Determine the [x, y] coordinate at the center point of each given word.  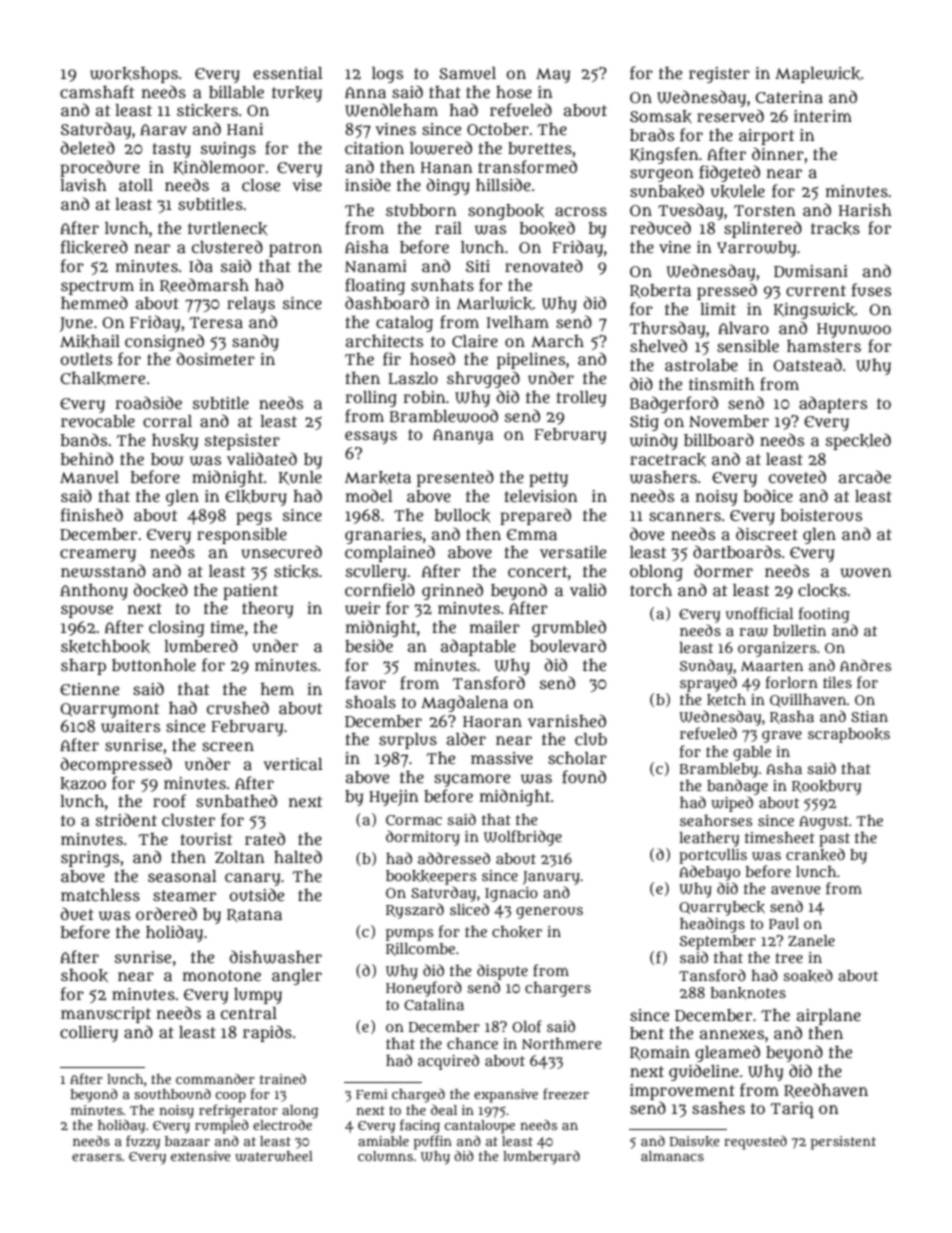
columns [385, 1156]
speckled [858, 441]
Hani [245, 129]
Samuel [467, 73]
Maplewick [817, 75]
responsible [242, 536]
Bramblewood [444, 416]
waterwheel [274, 1156]
